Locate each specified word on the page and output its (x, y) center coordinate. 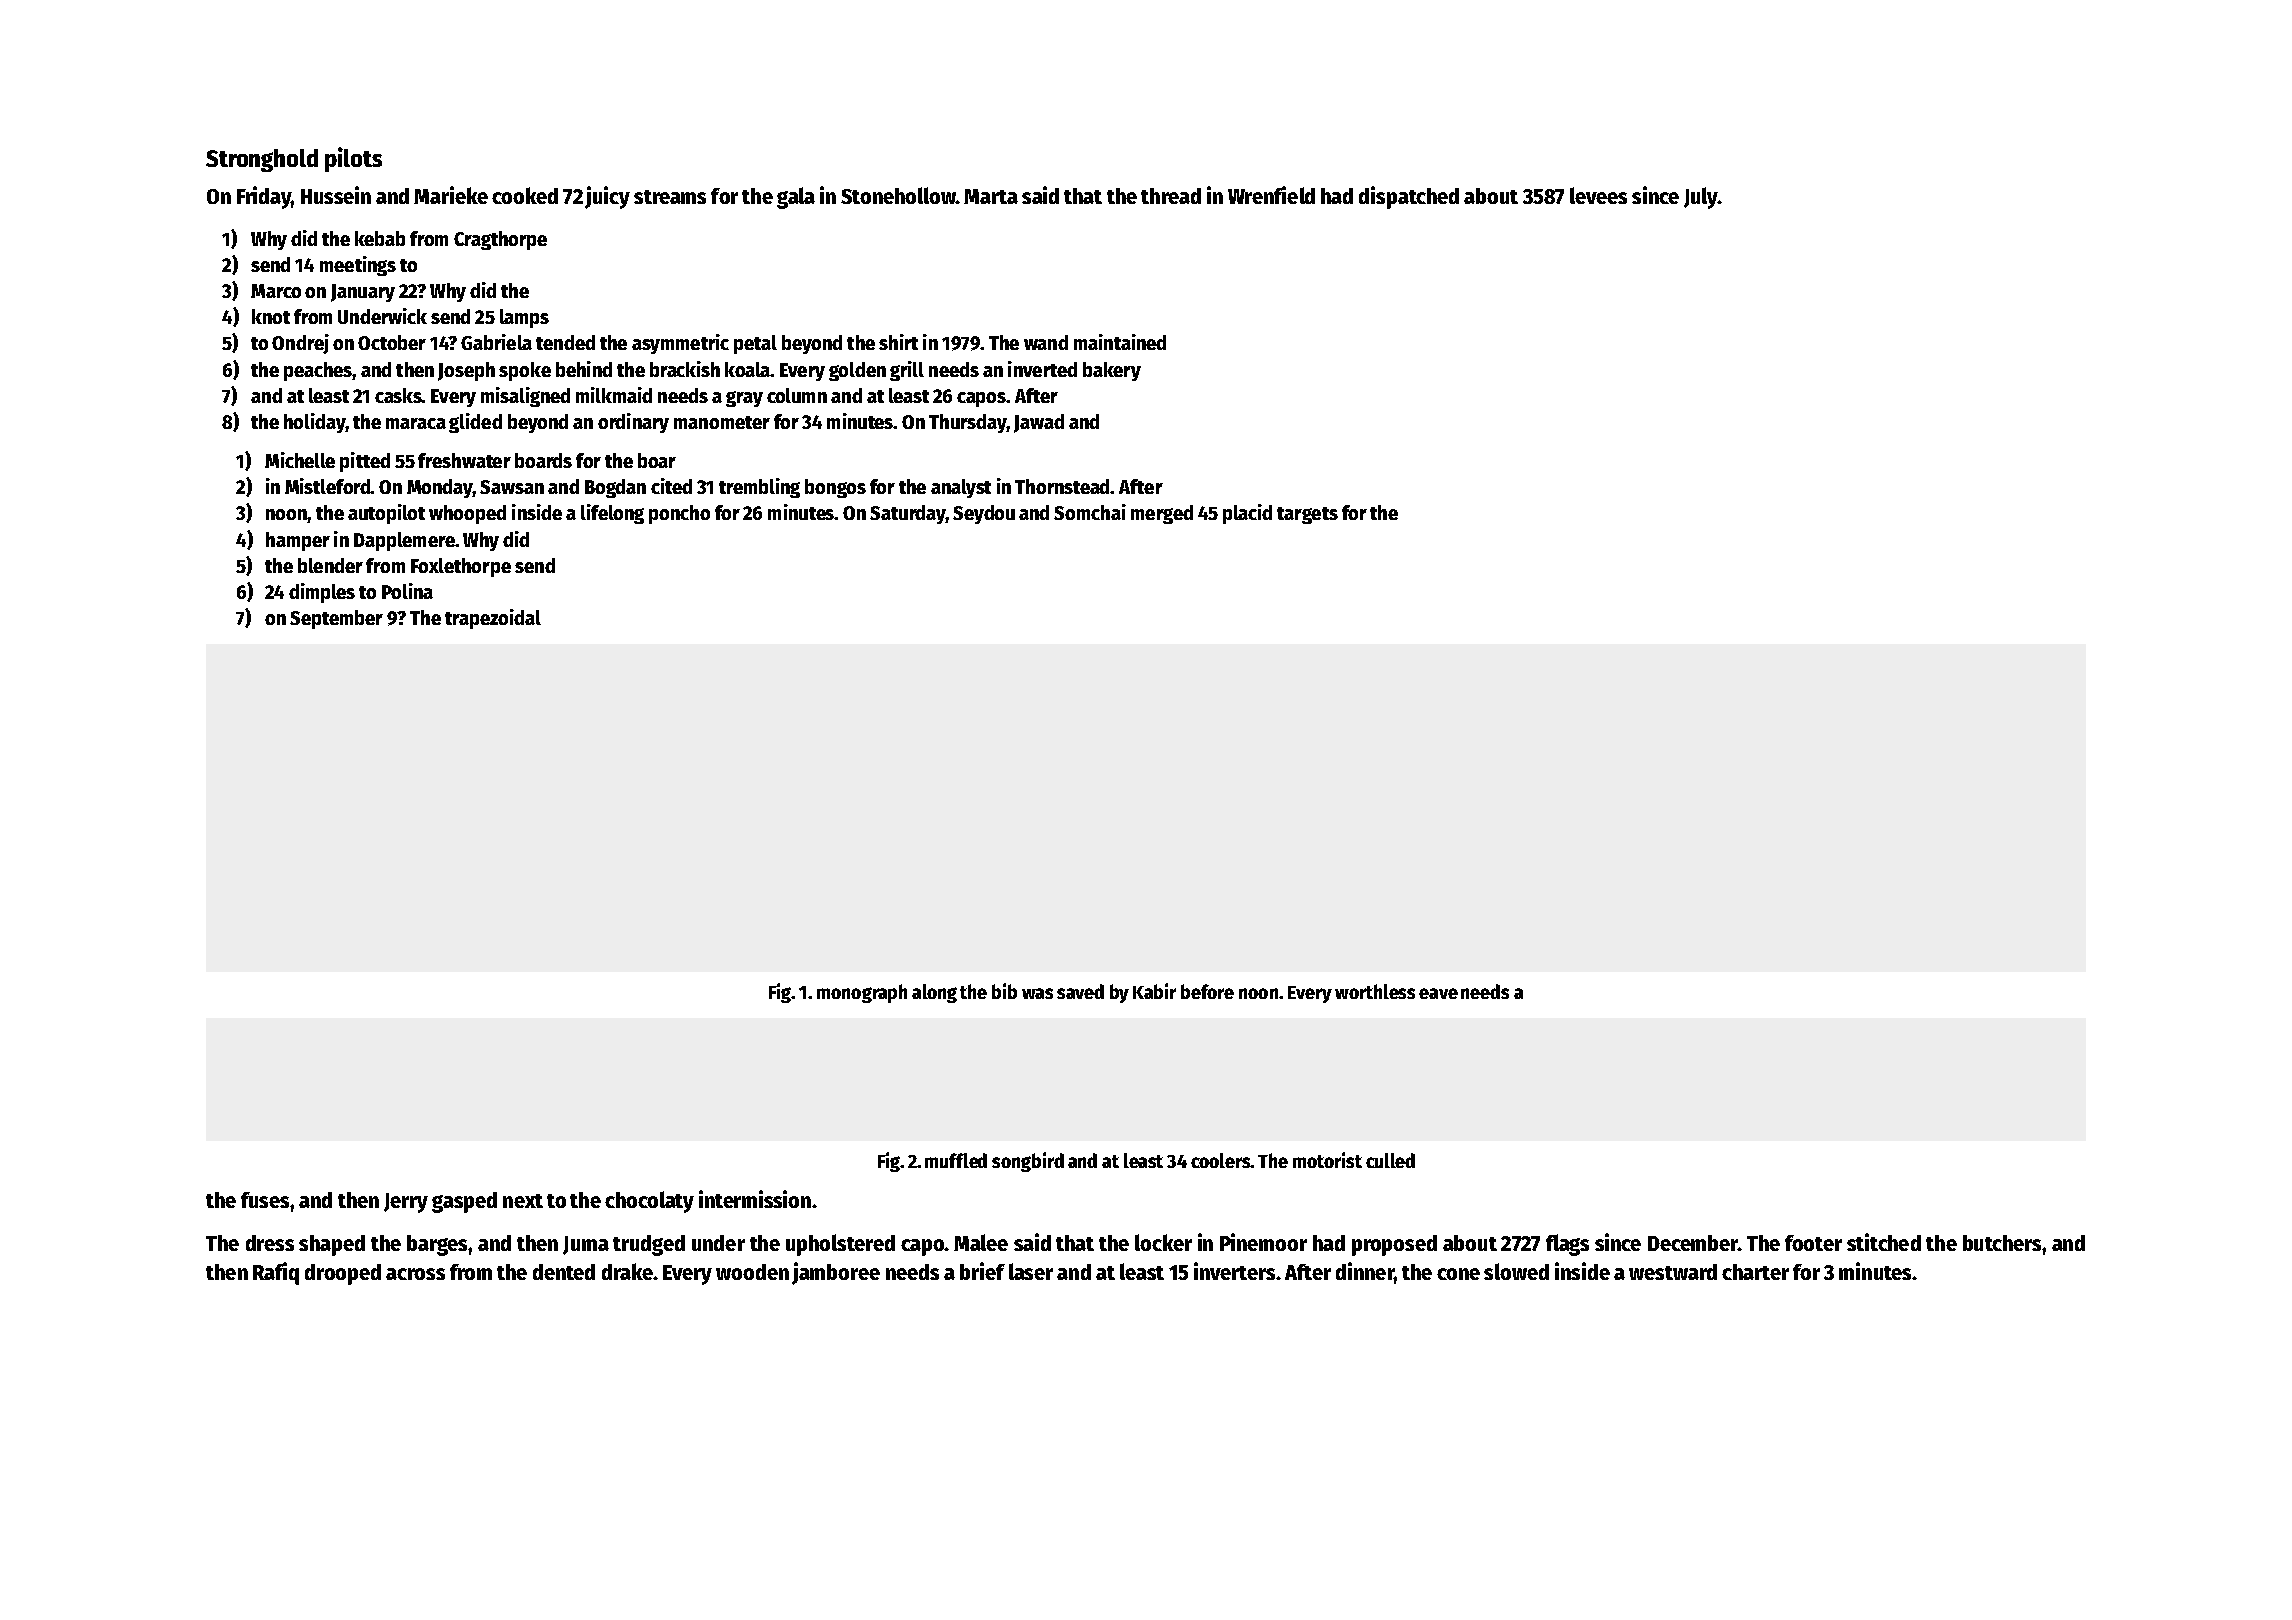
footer (1813, 1243)
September (336, 619)
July (1700, 198)
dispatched (1409, 197)
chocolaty (649, 1202)
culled (1390, 1160)
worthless (1375, 991)
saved (1080, 991)
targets (1307, 515)
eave (1438, 993)
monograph (862, 993)
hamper (298, 541)
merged (1162, 514)
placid (1247, 514)
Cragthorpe (500, 240)
